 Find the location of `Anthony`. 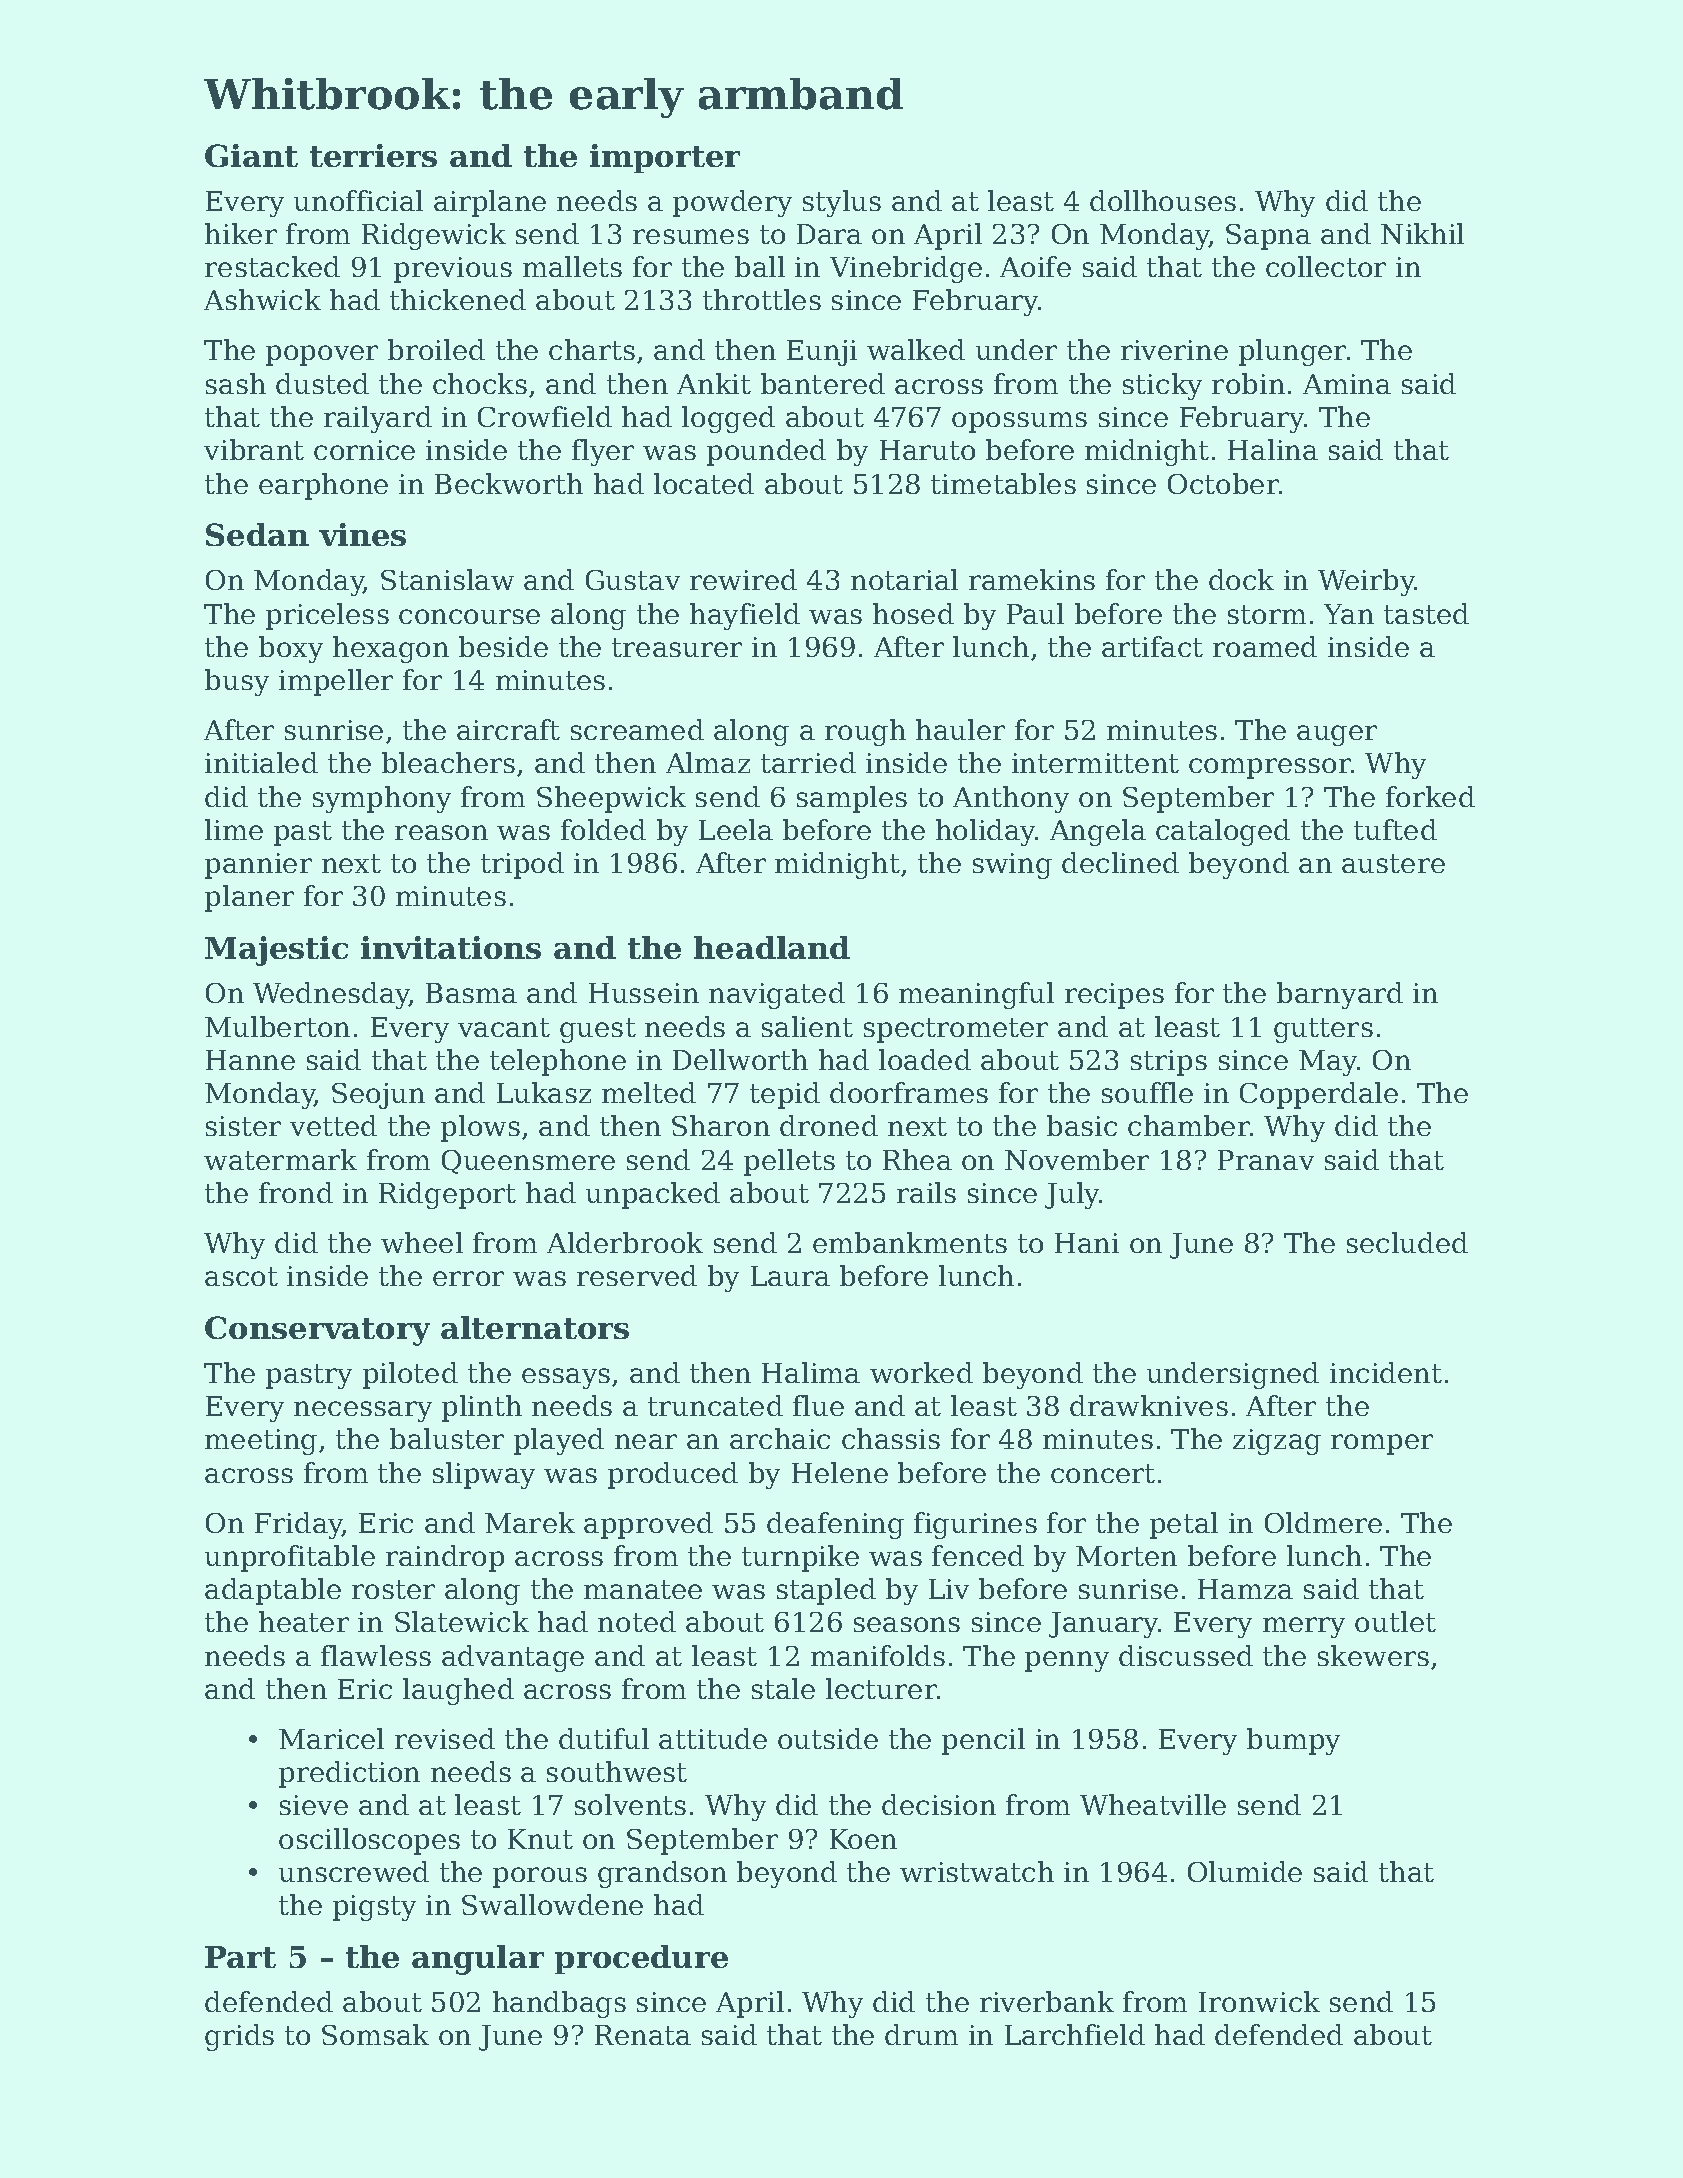

Anthony is located at coordinates (1011, 799).
